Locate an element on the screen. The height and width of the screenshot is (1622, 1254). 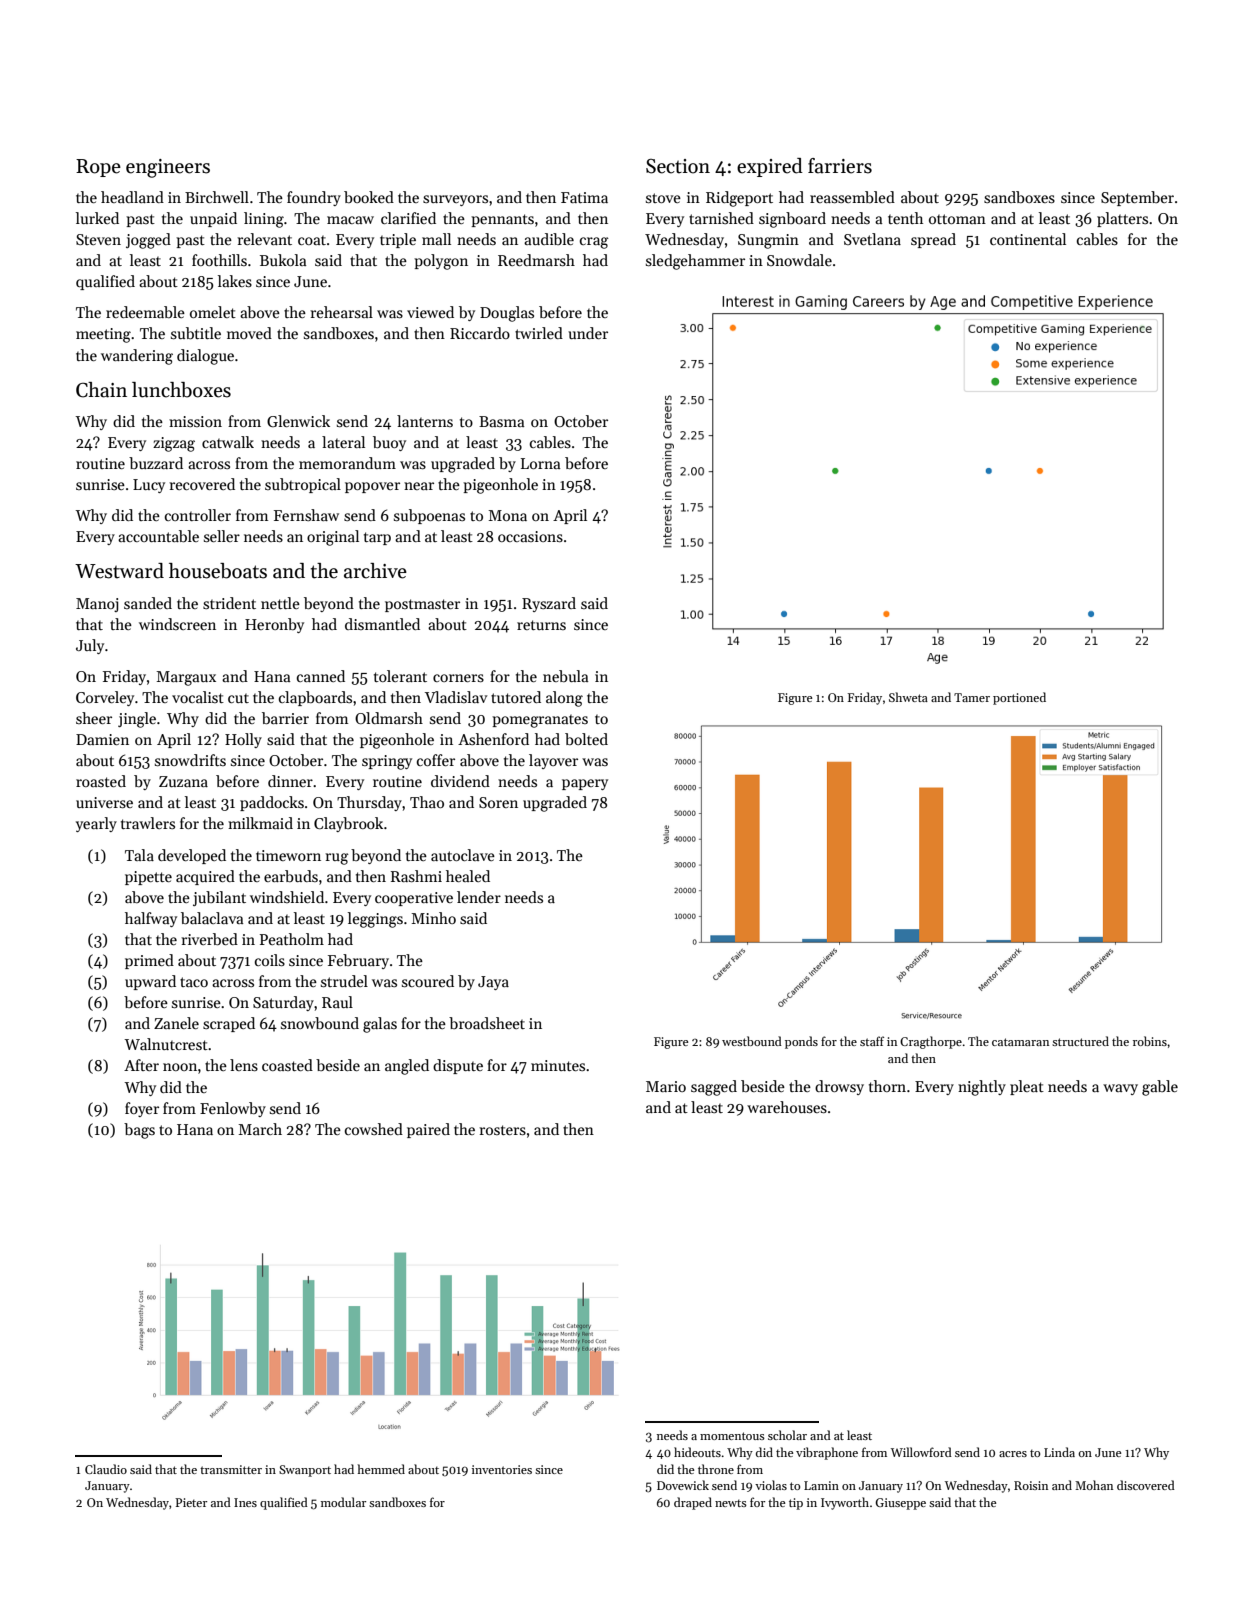
Roisin is located at coordinates (1031, 1485).
